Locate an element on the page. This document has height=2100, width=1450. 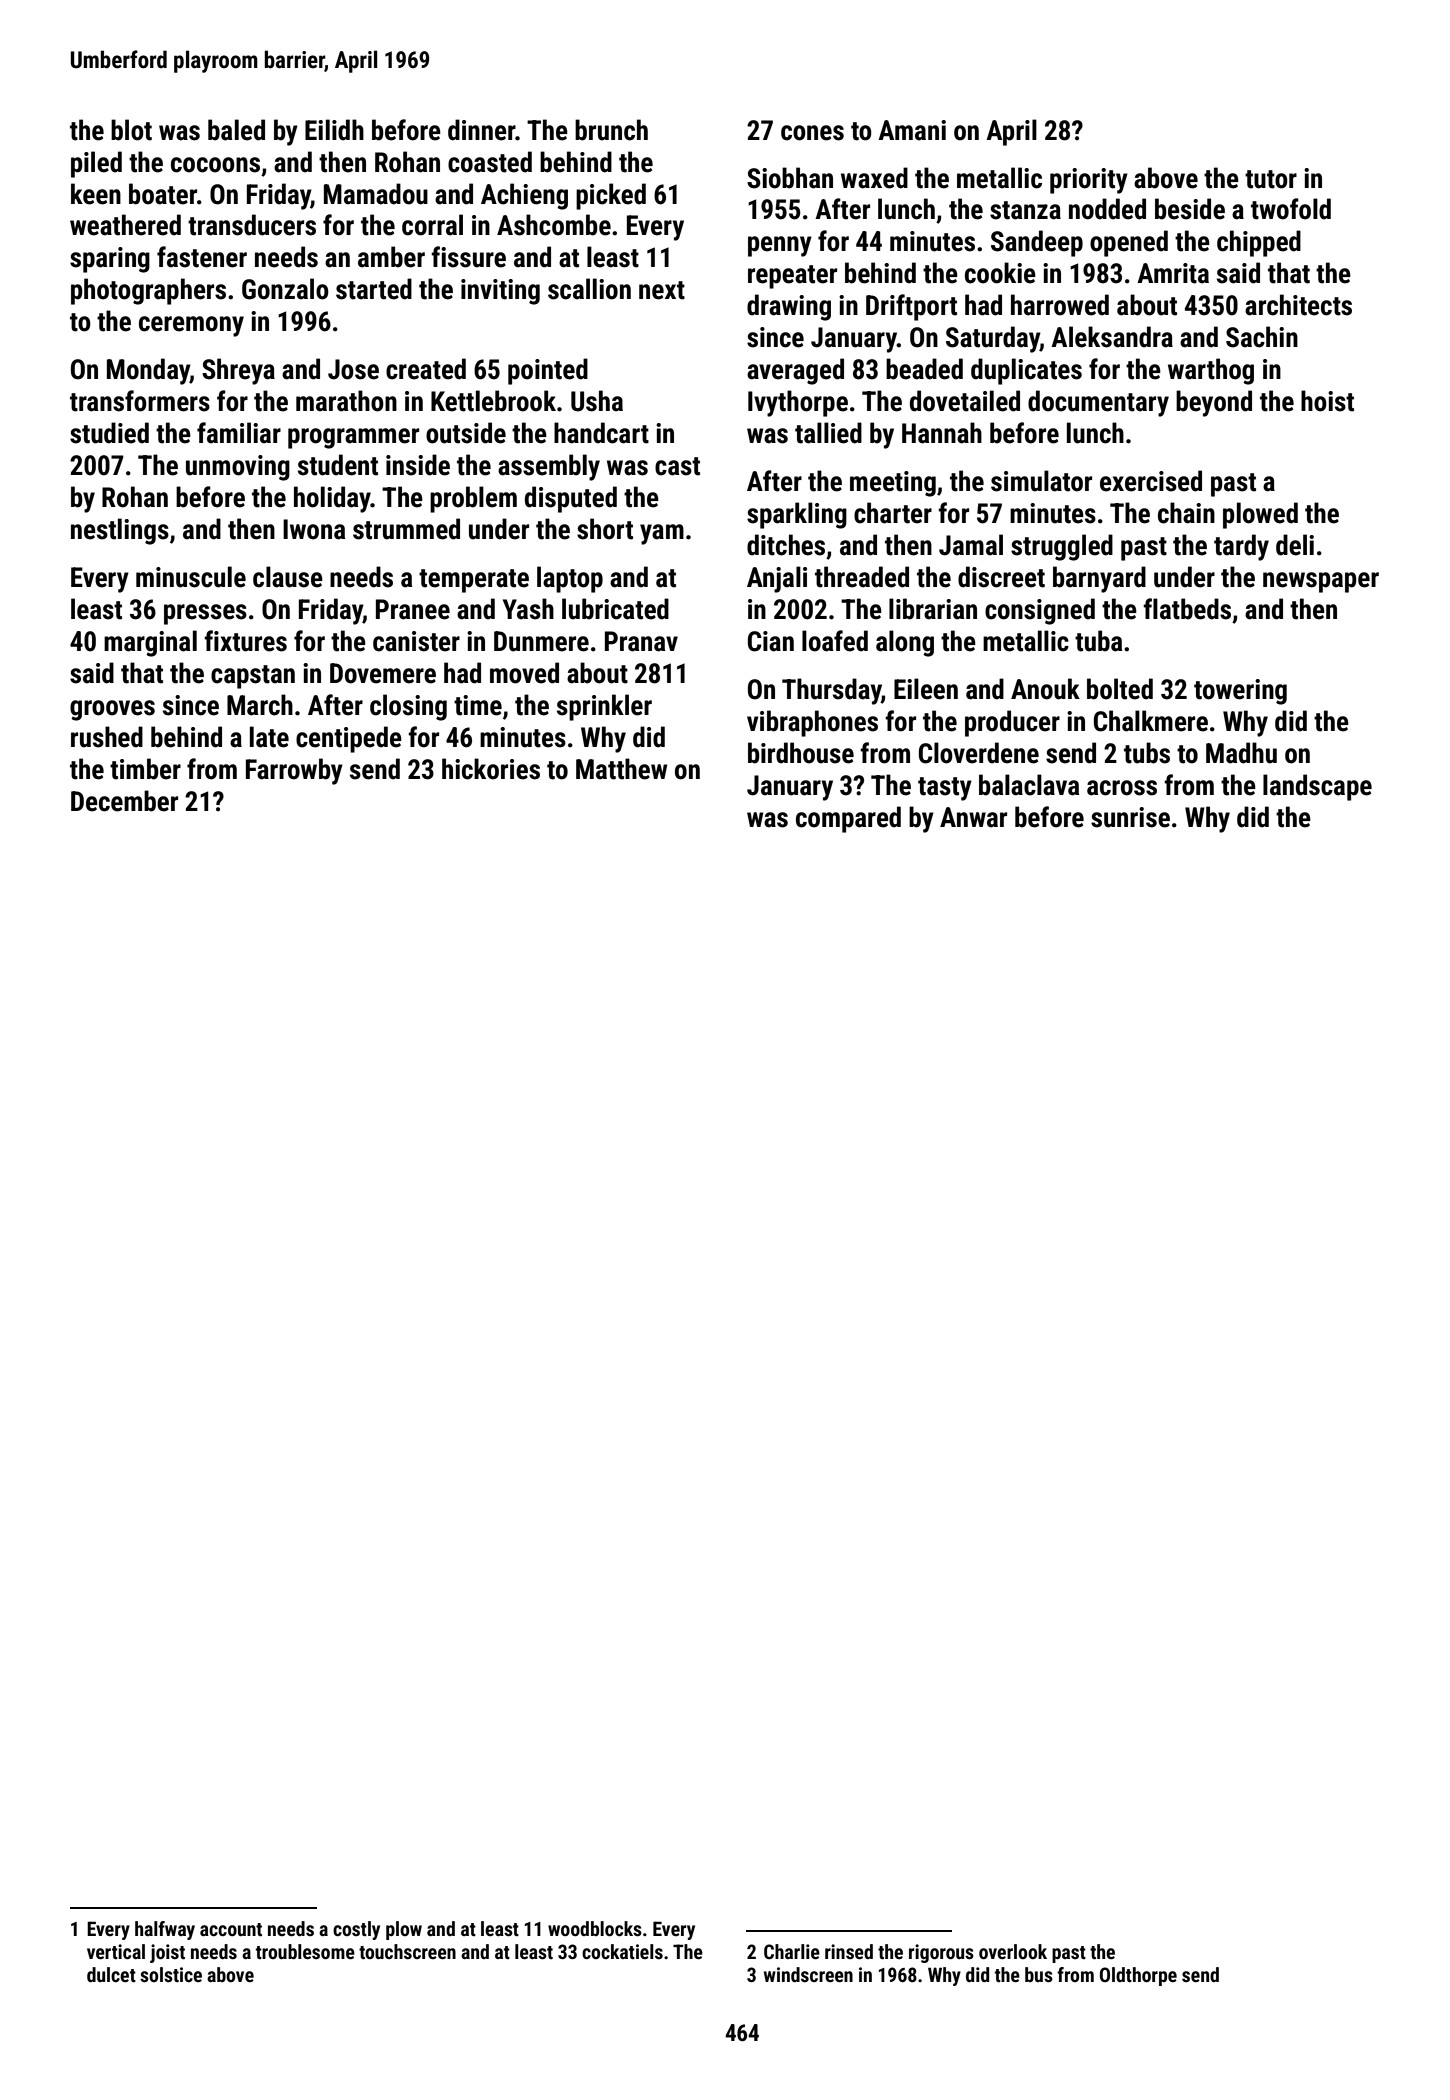
twofold is located at coordinates (1291, 209).
